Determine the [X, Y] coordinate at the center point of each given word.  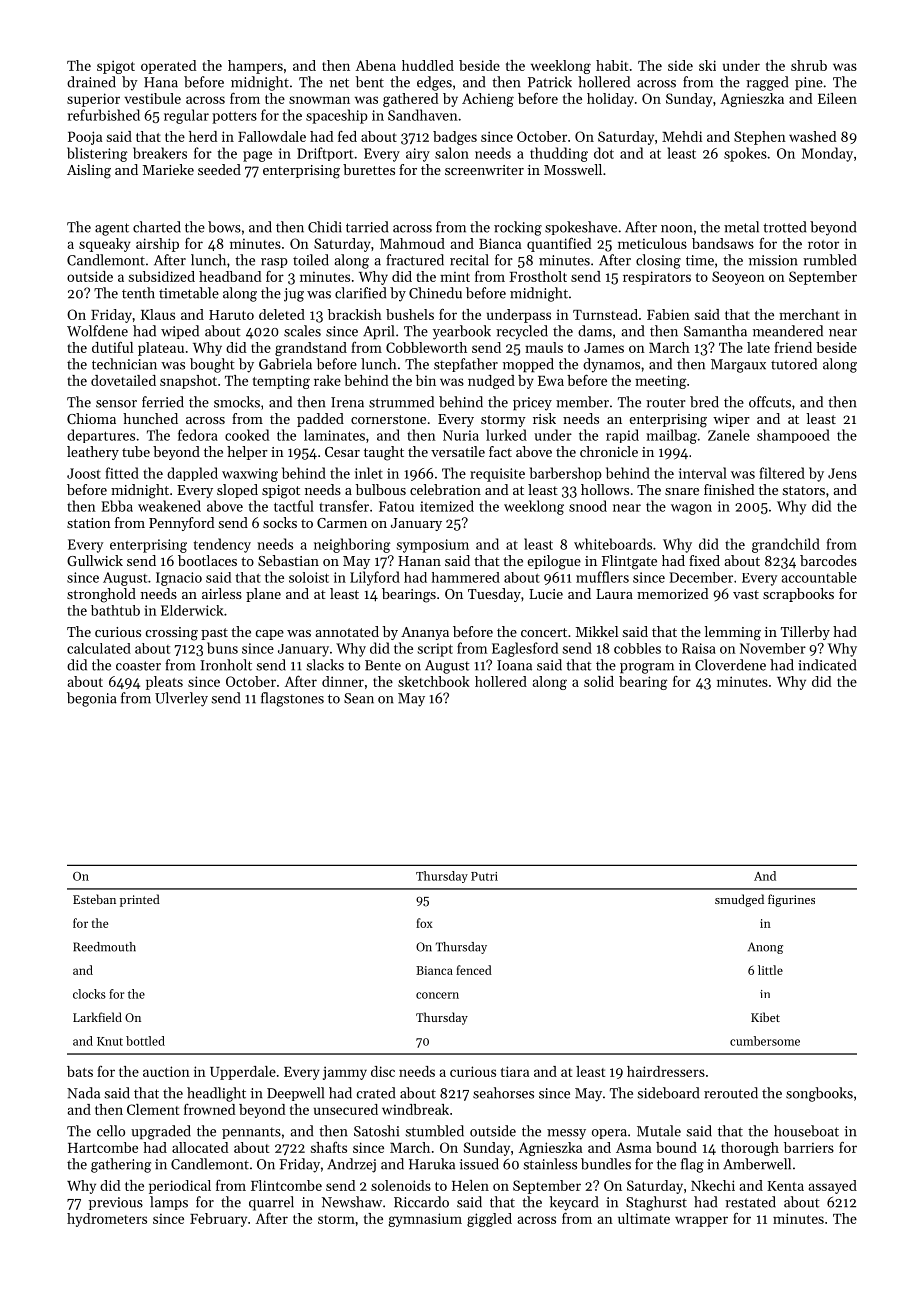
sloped [237, 491]
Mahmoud [412, 243]
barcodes [828, 560]
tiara [515, 1071]
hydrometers [107, 1220]
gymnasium [425, 1220]
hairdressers [666, 1071]
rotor [823, 244]
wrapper [701, 1221]
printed [140, 900]
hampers [255, 67]
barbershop [566, 474]
